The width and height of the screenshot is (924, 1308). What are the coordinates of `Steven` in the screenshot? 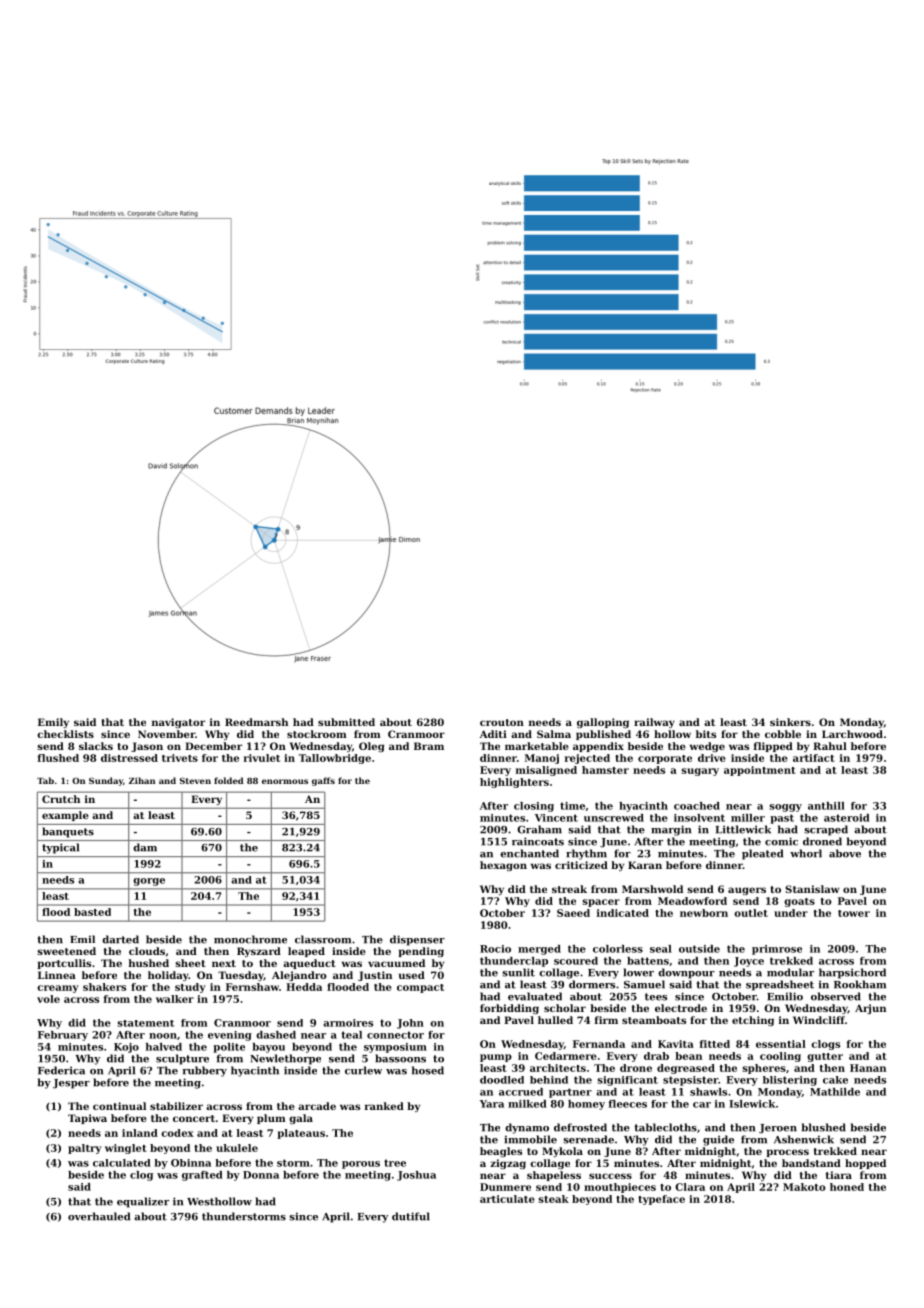 It's located at (195, 780).
